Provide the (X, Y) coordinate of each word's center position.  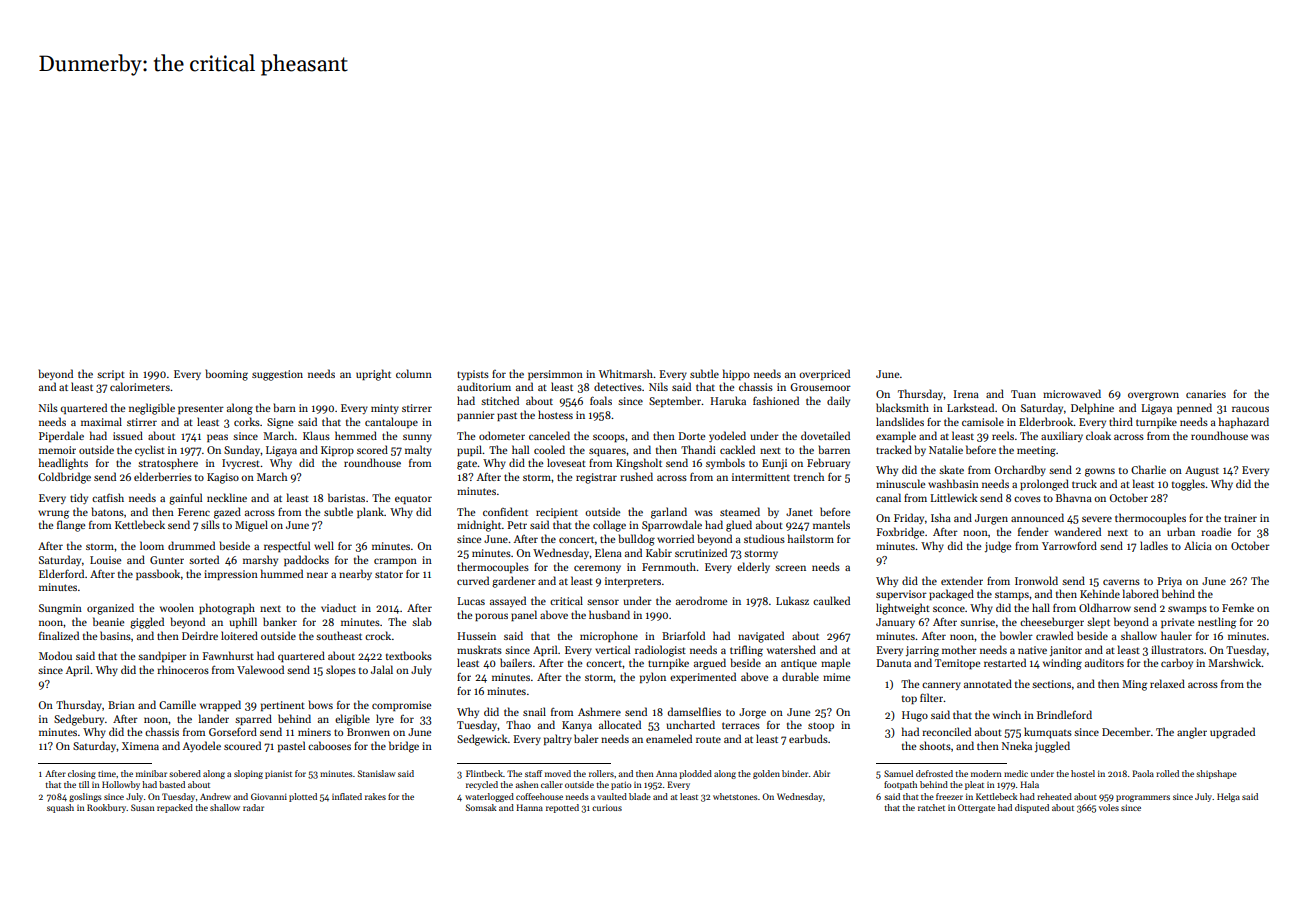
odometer (502, 435)
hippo (736, 374)
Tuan (1023, 394)
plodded (695, 774)
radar (253, 807)
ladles (1154, 545)
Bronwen (368, 732)
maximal (101, 421)
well (324, 545)
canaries (1206, 394)
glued (739, 526)
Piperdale (61, 436)
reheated (1054, 796)
